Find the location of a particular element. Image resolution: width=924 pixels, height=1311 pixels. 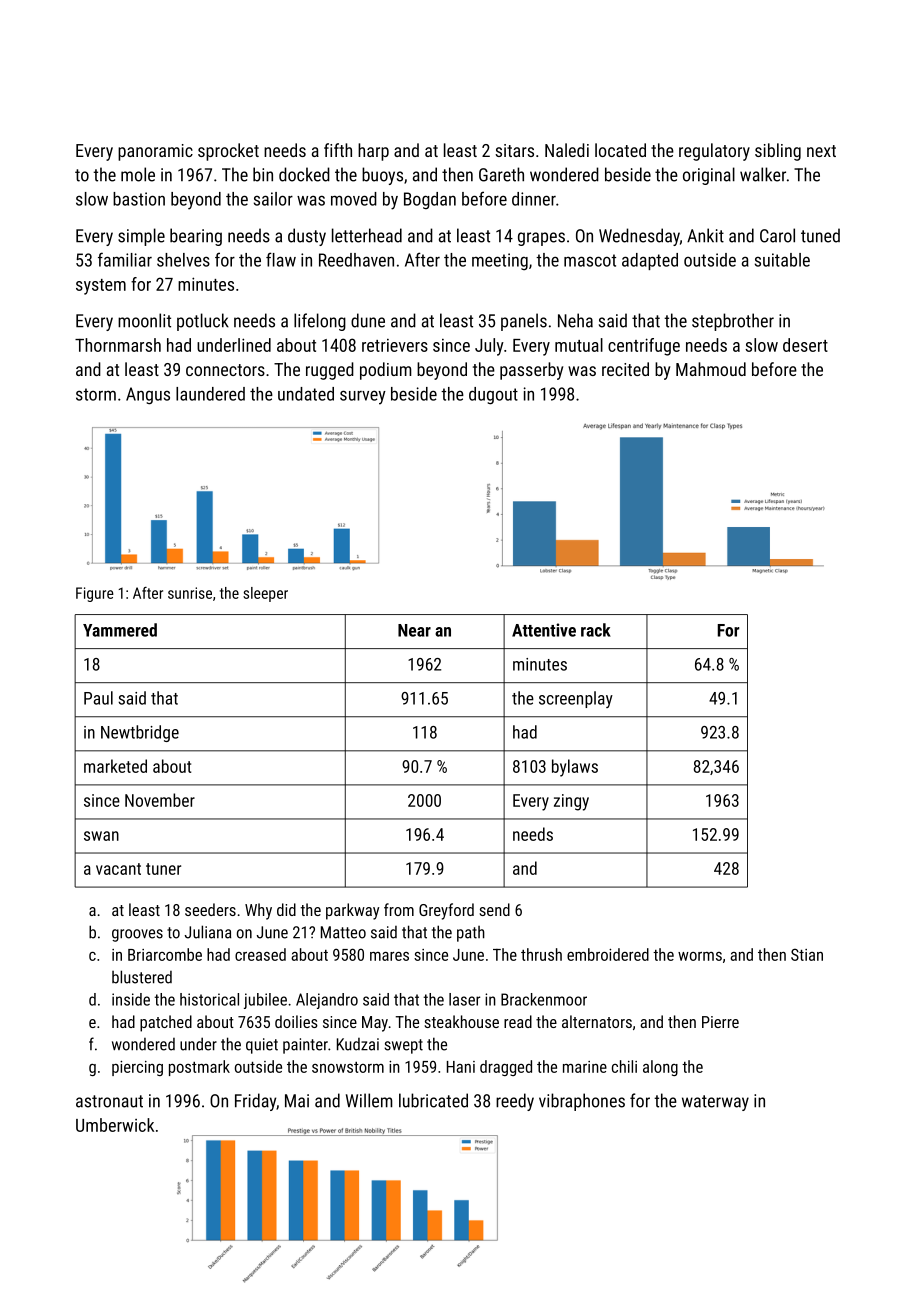

flaw is located at coordinates (281, 259).
